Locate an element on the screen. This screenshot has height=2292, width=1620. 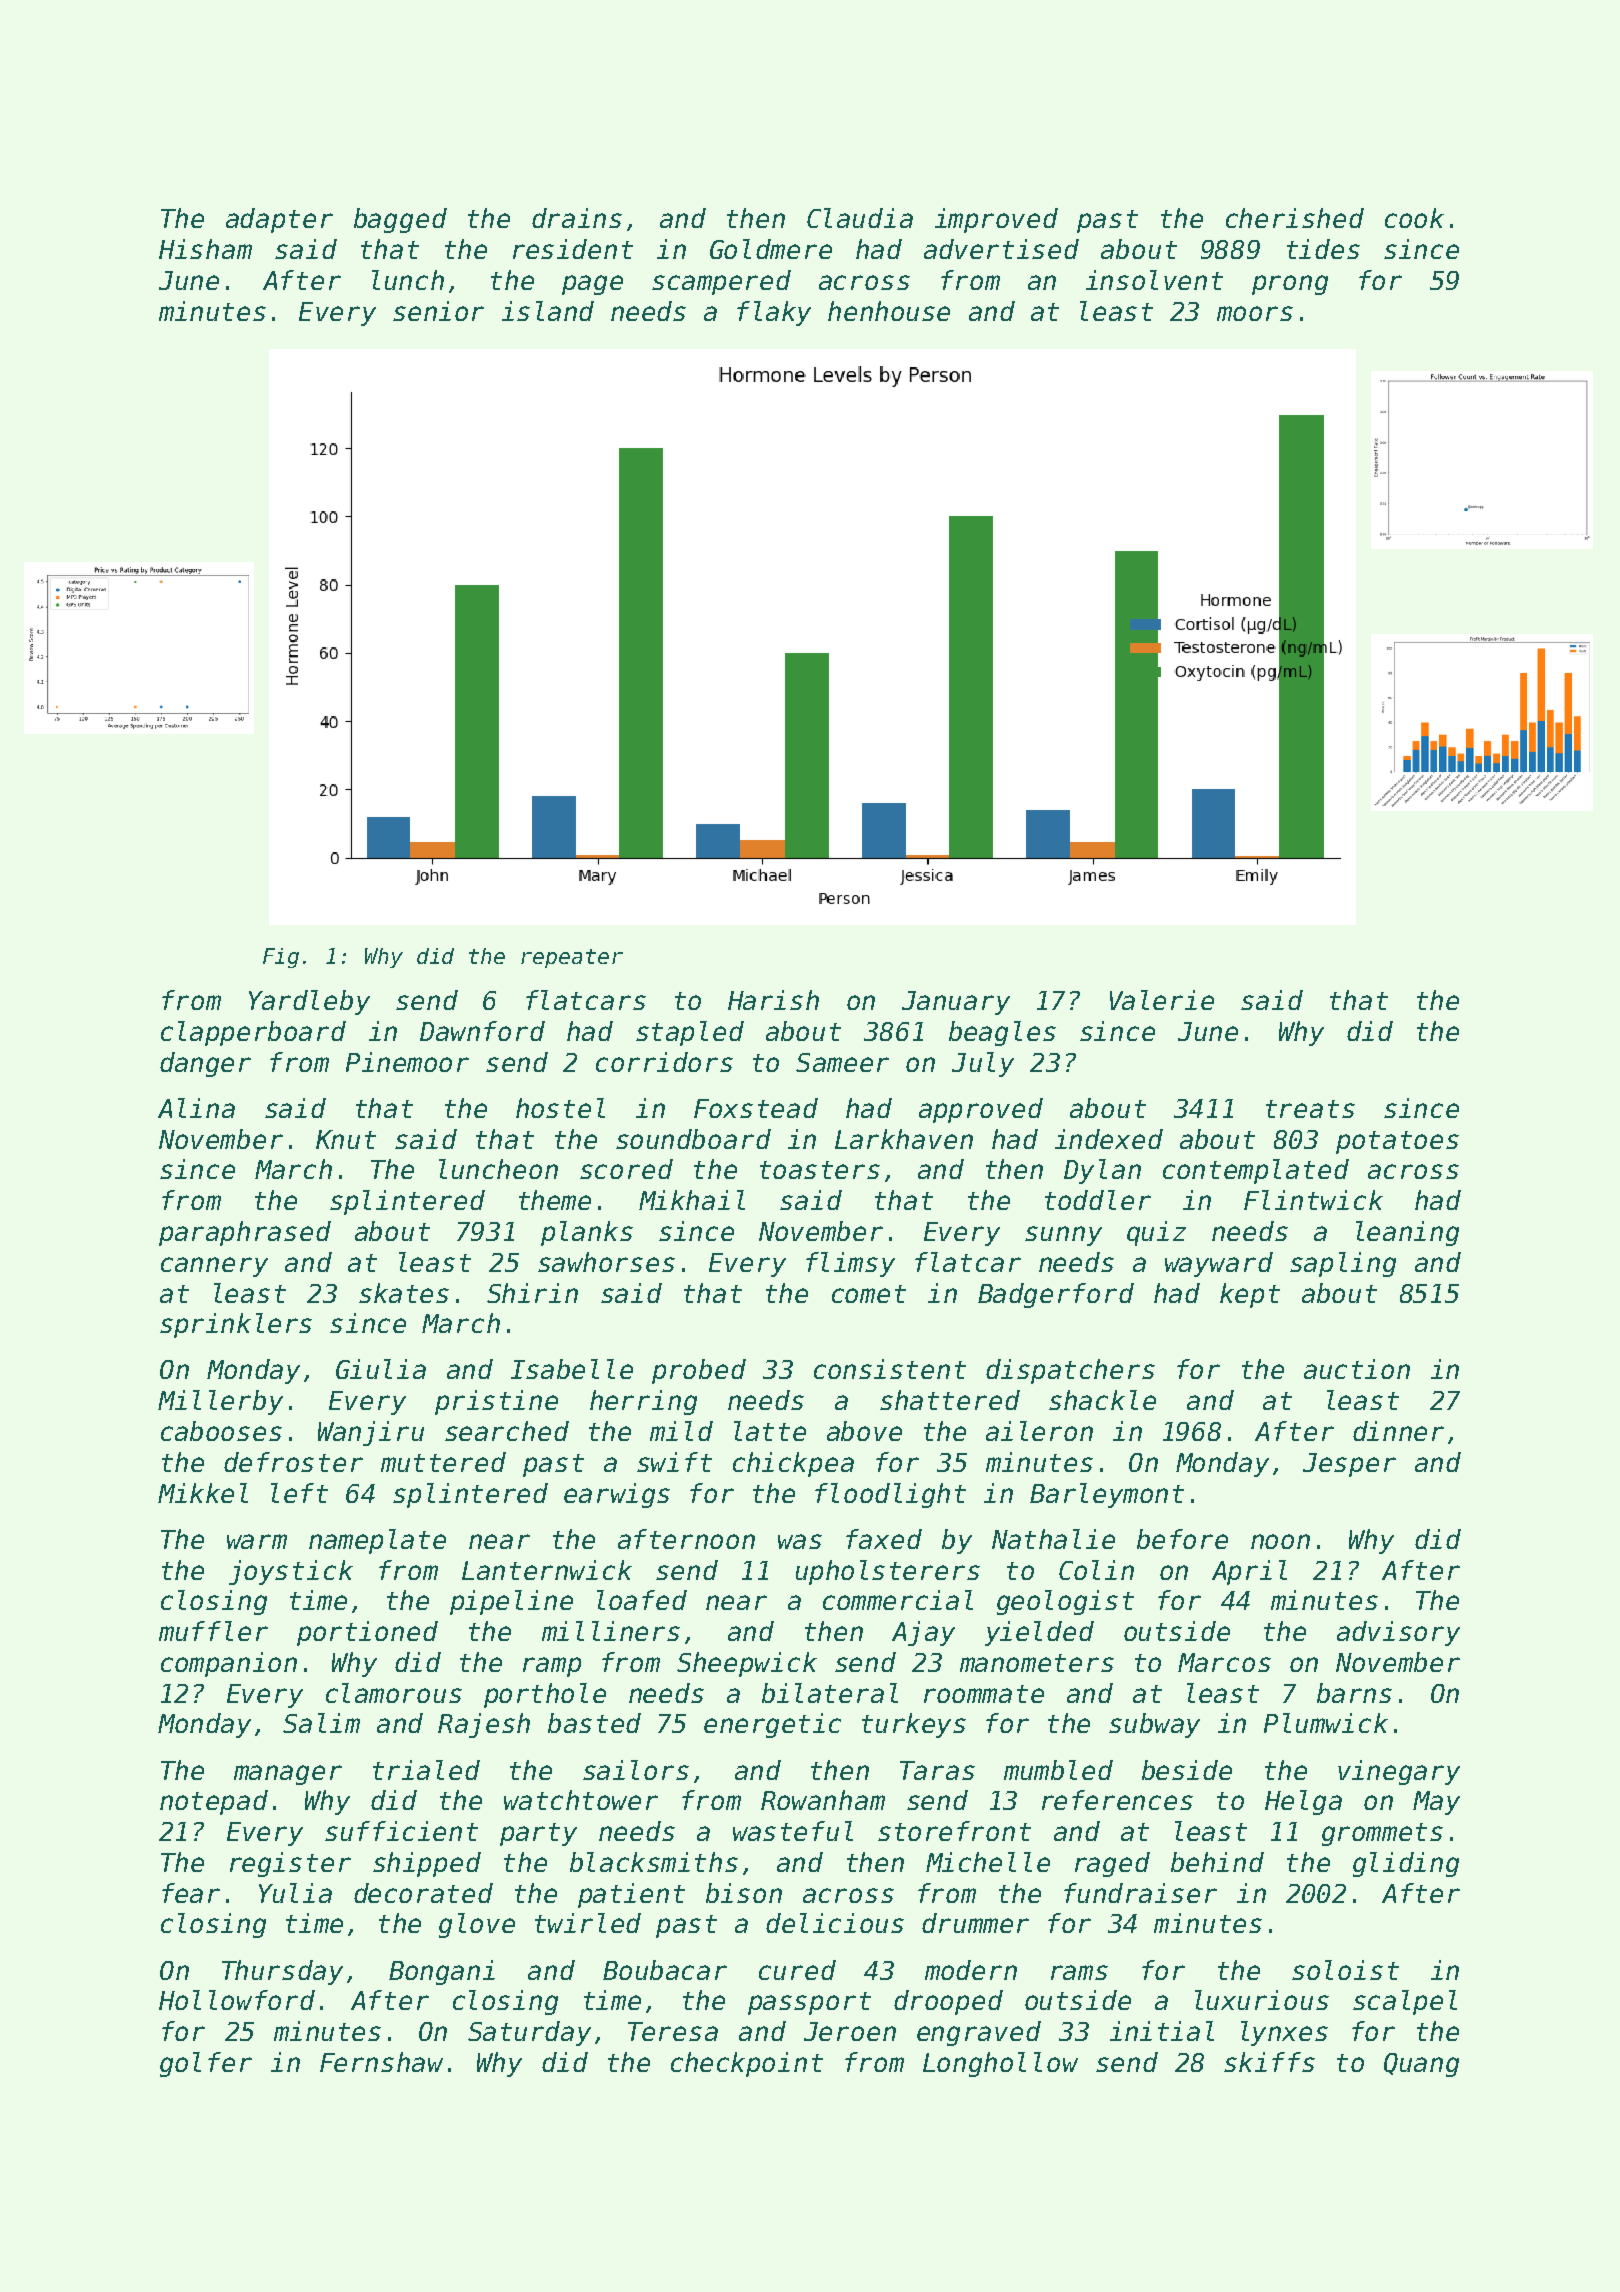
henhouse is located at coordinates (889, 311).
